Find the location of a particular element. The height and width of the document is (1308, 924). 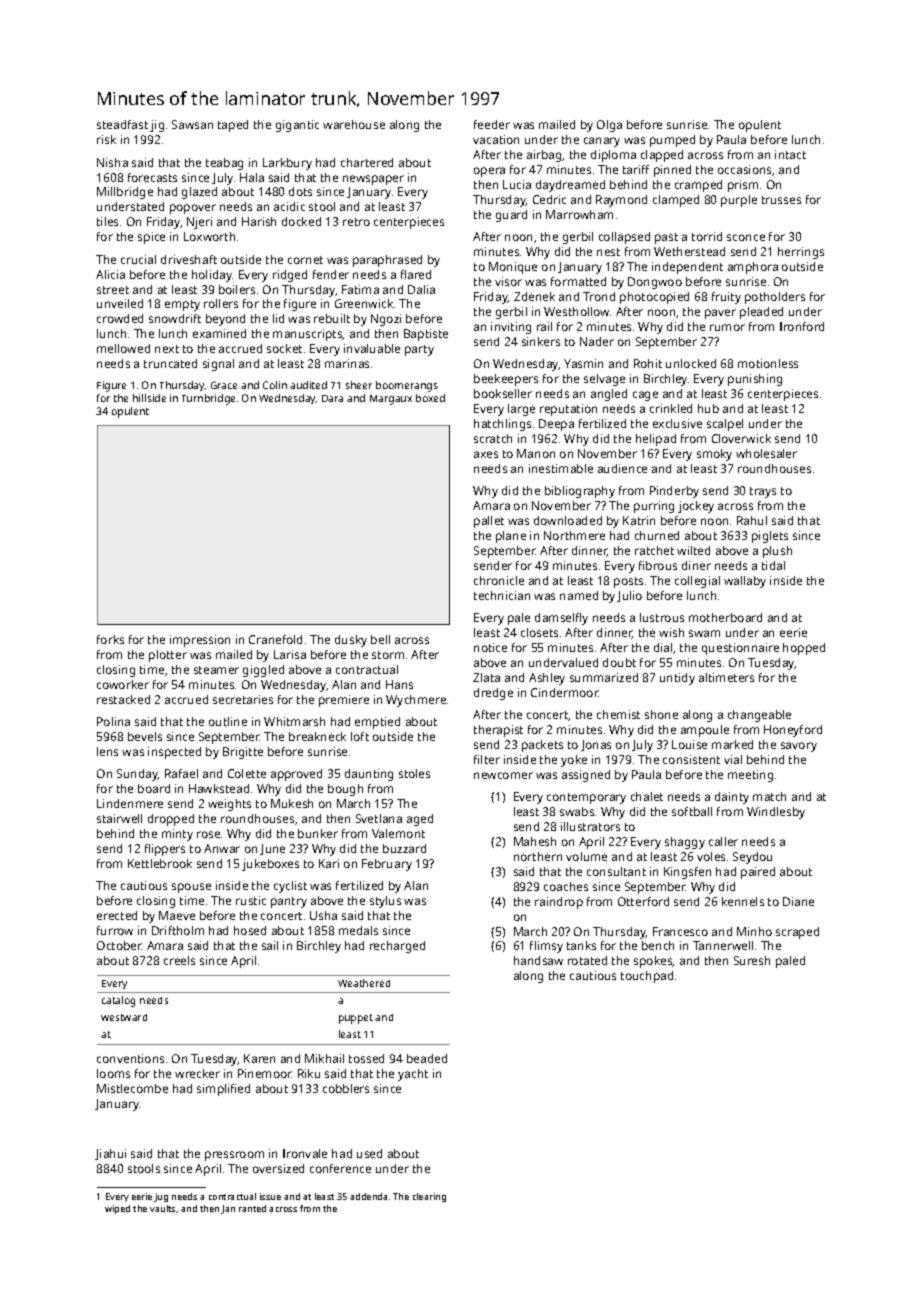

pumped is located at coordinates (672, 141).
